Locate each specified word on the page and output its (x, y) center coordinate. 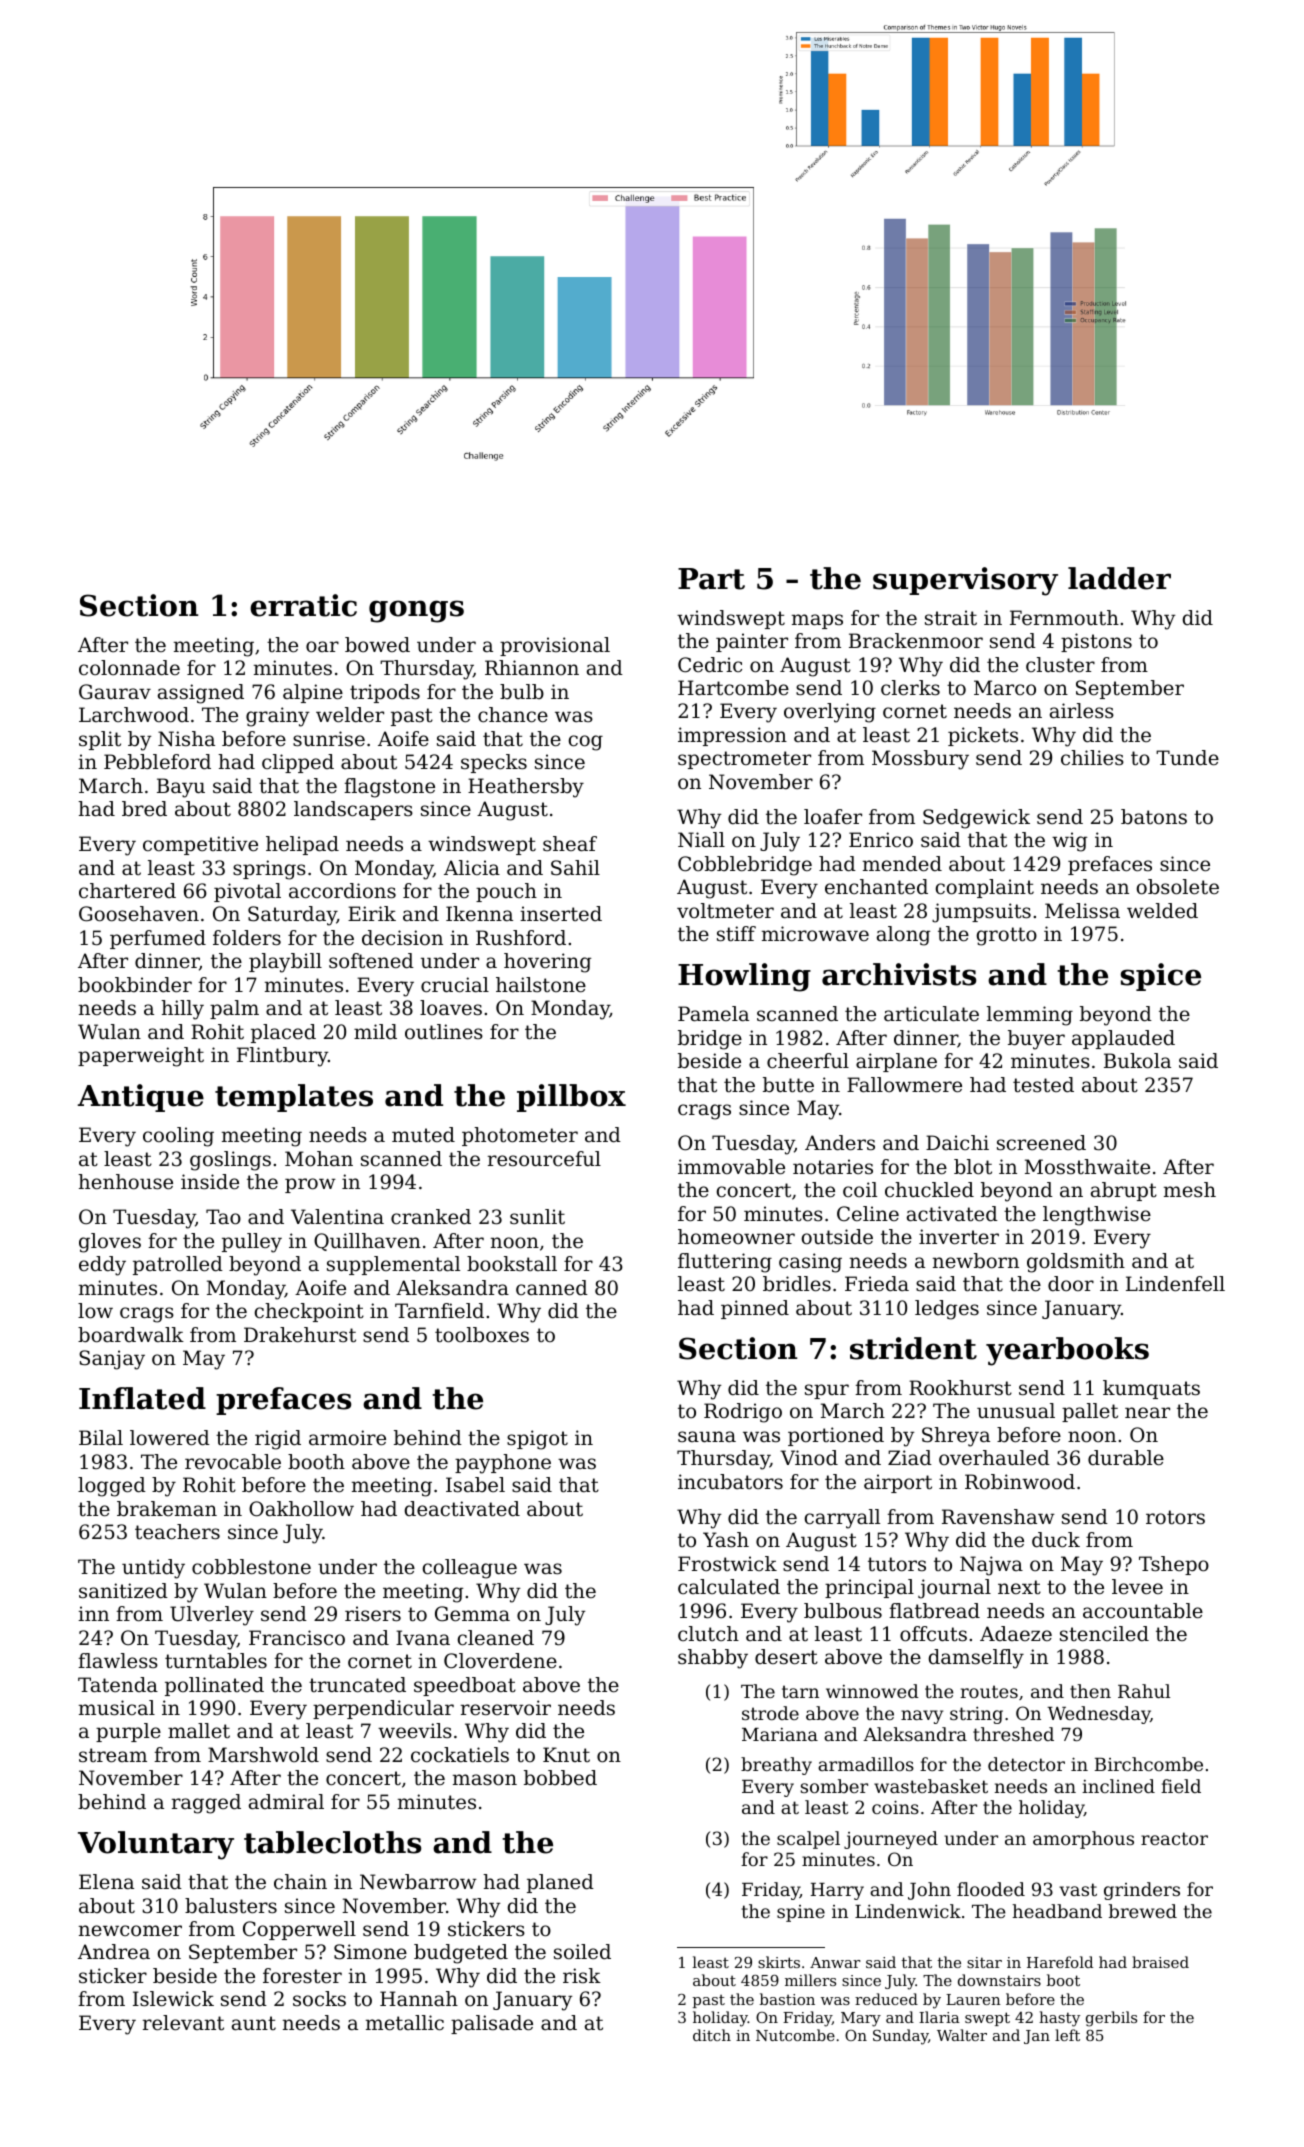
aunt (254, 2023)
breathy (776, 1766)
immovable (731, 1167)
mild (375, 1032)
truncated (357, 1685)
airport (898, 1483)
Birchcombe (1149, 1764)
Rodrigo (743, 1413)
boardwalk (131, 1335)
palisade (492, 2024)
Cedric (710, 665)
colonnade (129, 668)
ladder (1119, 578)
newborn (976, 1261)
